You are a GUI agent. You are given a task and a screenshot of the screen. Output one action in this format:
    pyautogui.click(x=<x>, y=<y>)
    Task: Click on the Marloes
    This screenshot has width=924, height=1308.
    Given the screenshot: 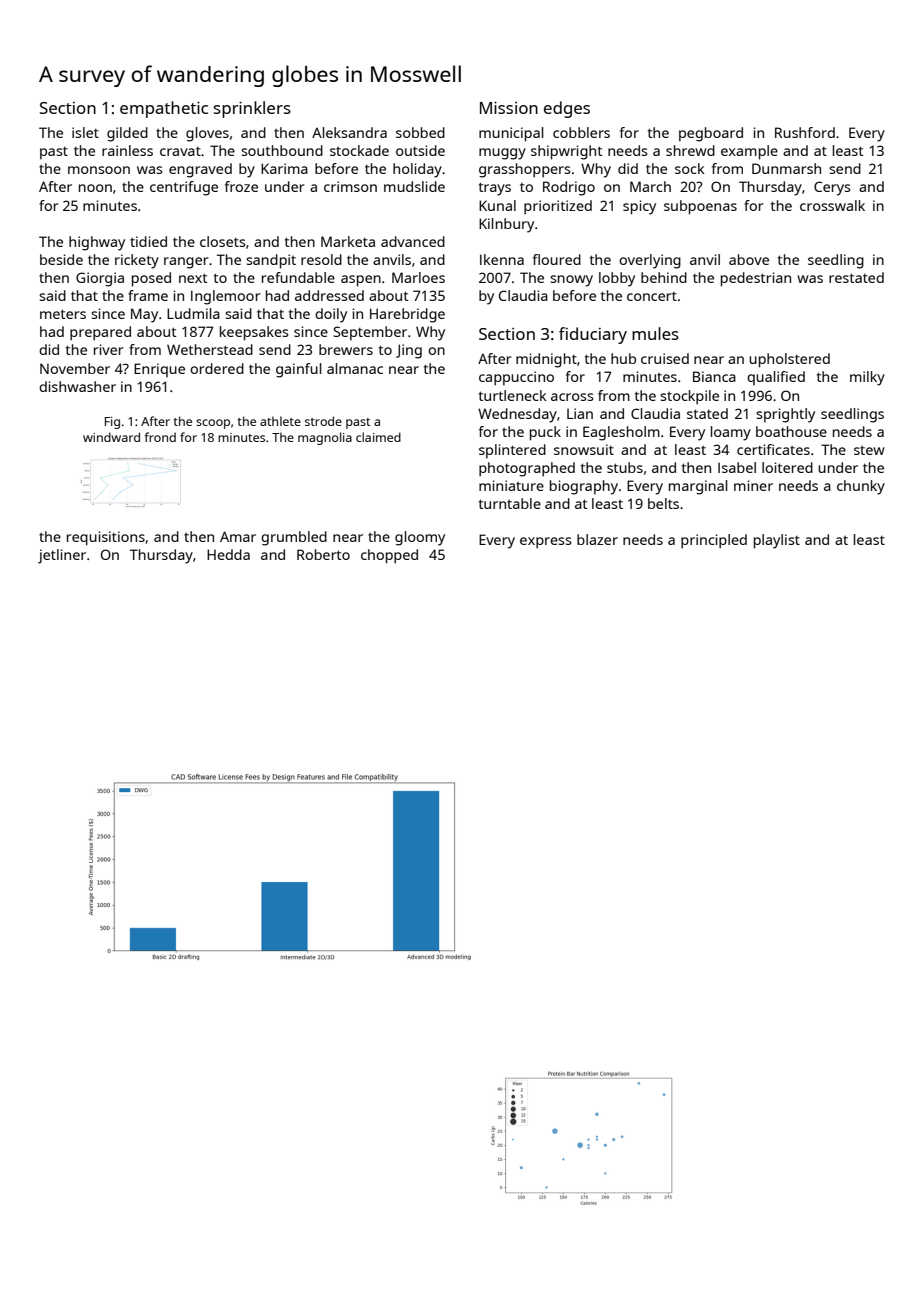 What is the action you would take?
    pyautogui.click(x=418, y=277)
